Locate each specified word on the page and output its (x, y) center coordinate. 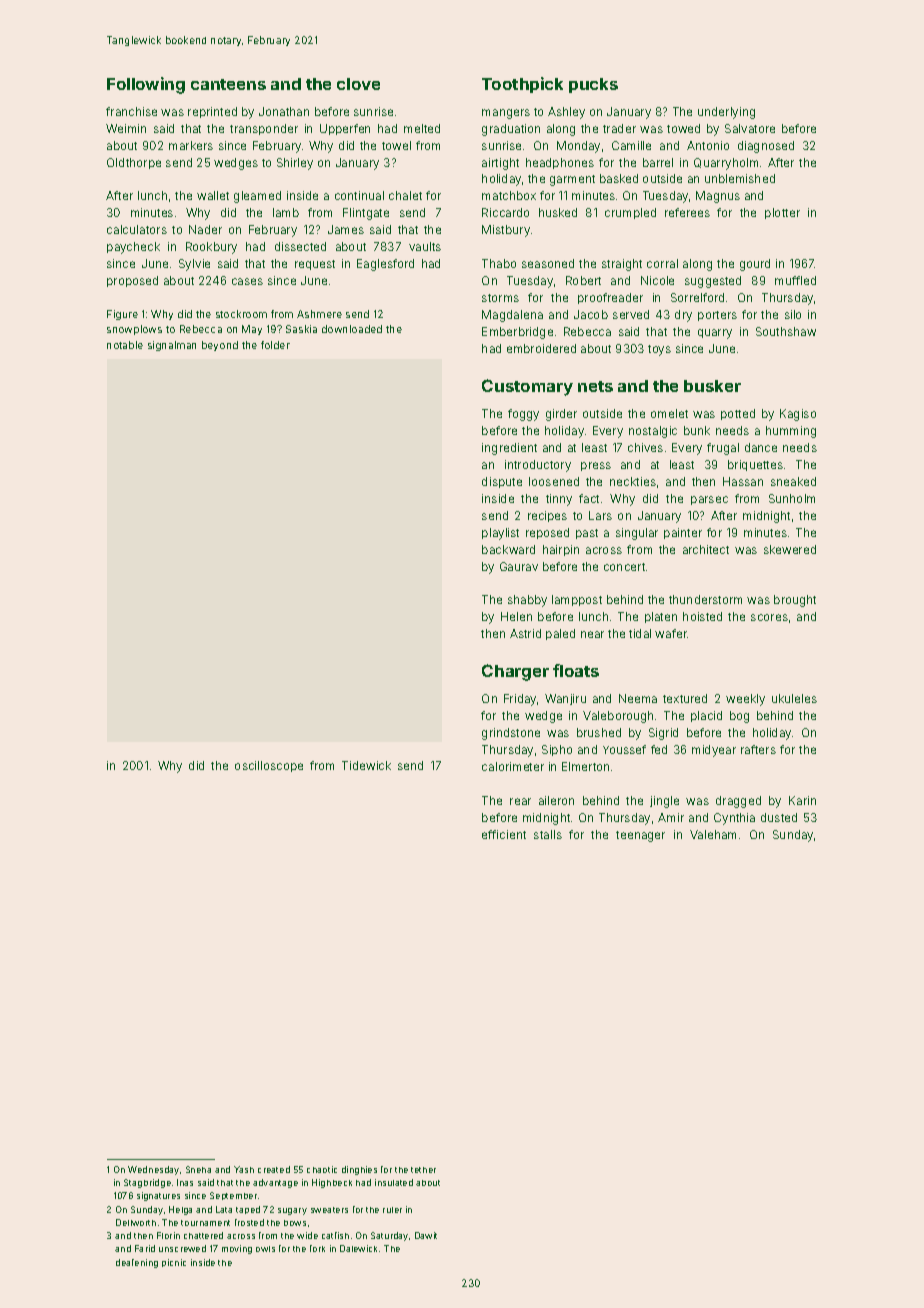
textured (685, 698)
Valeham (713, 834)
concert (624, 567)
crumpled (630, 213)
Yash (244, 1169)
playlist (500, 534)
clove (358, 84)
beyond (220, 346)
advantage (275, 1183)
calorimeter (513, 766)
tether (423, 1170)
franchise (131, 111)
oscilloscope (269, 766)
